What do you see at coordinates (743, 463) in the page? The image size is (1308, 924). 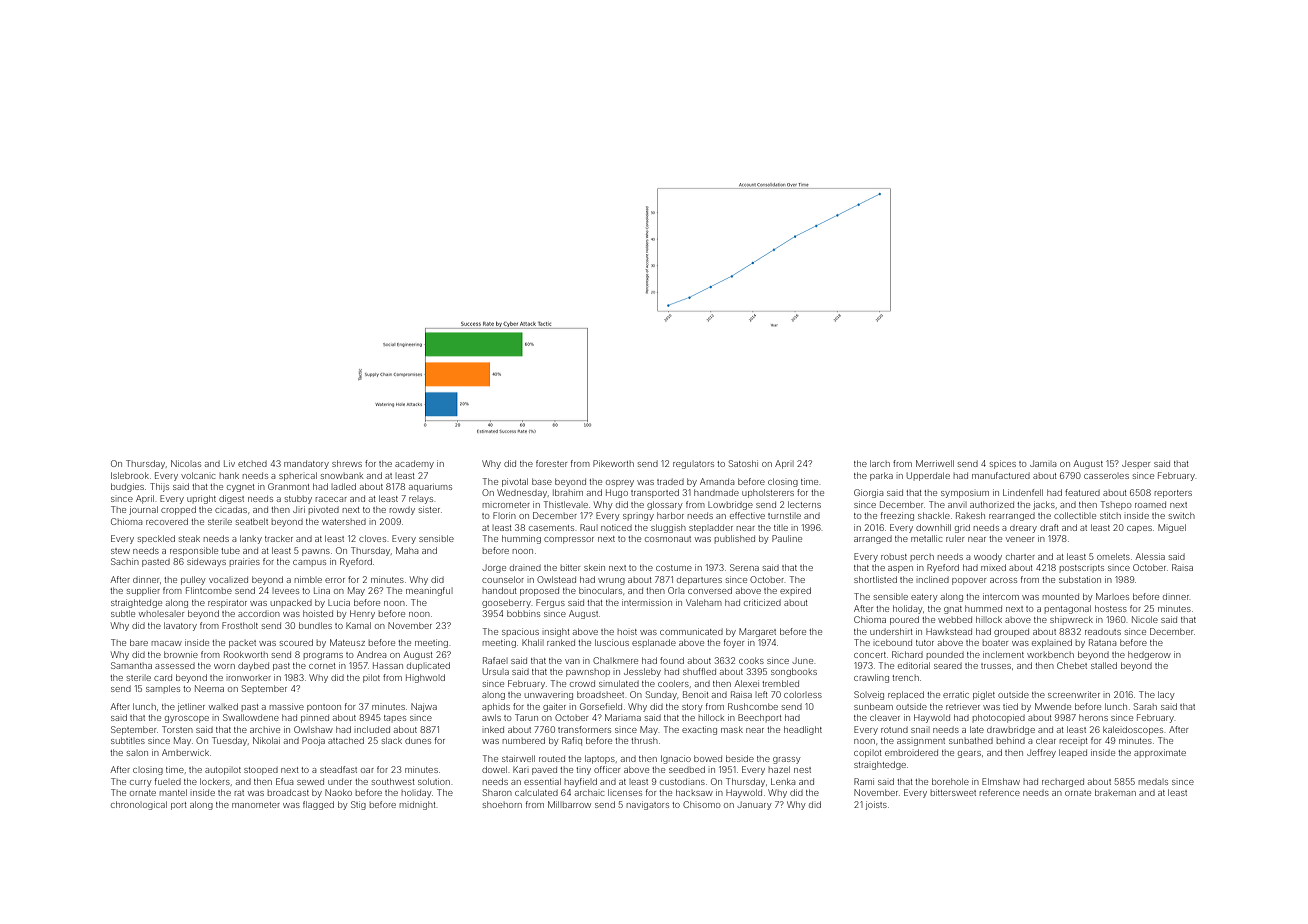 I see `Satoshi` at bounding box center [743, 463].
